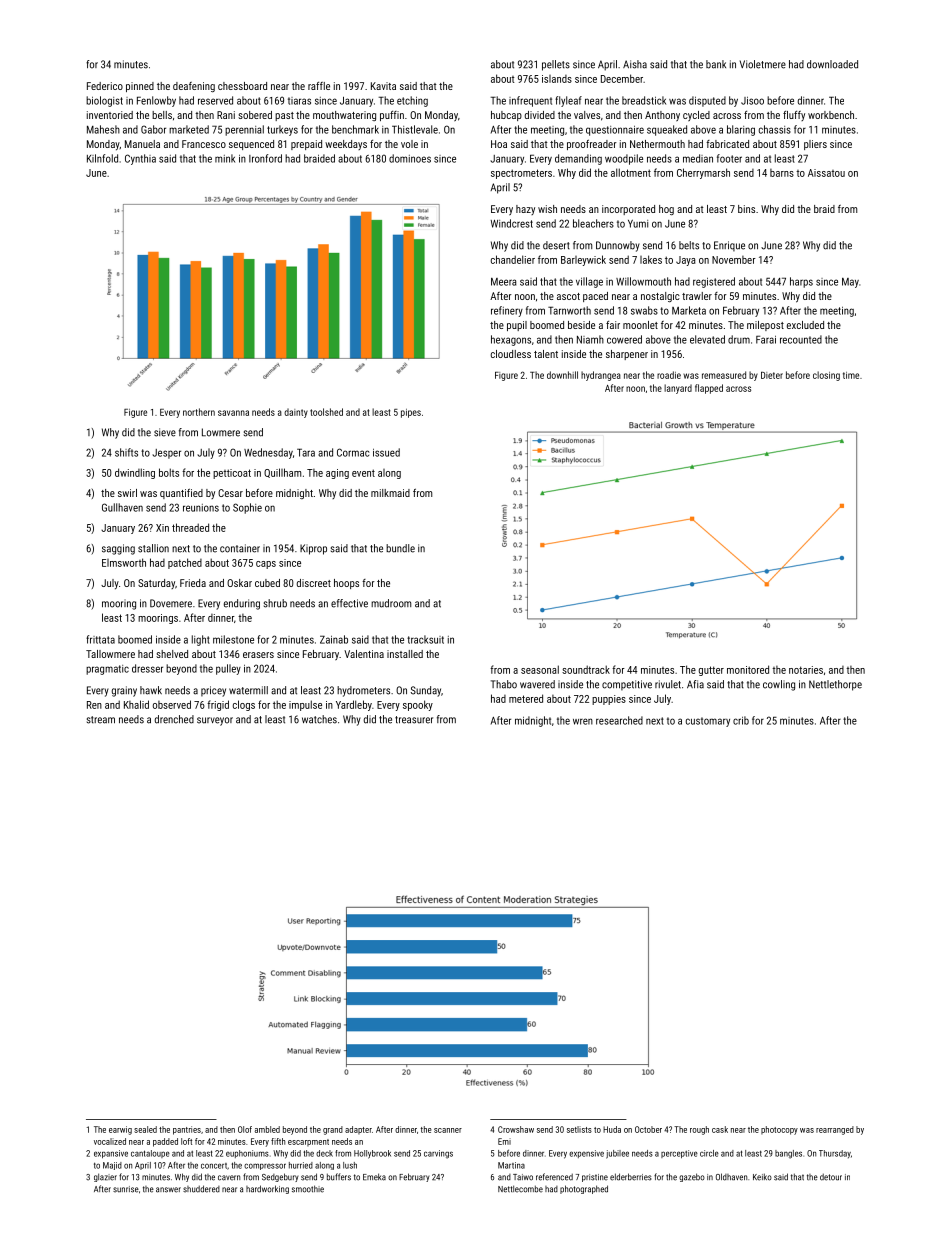  I want to click on Rani, so click(226, 115).
